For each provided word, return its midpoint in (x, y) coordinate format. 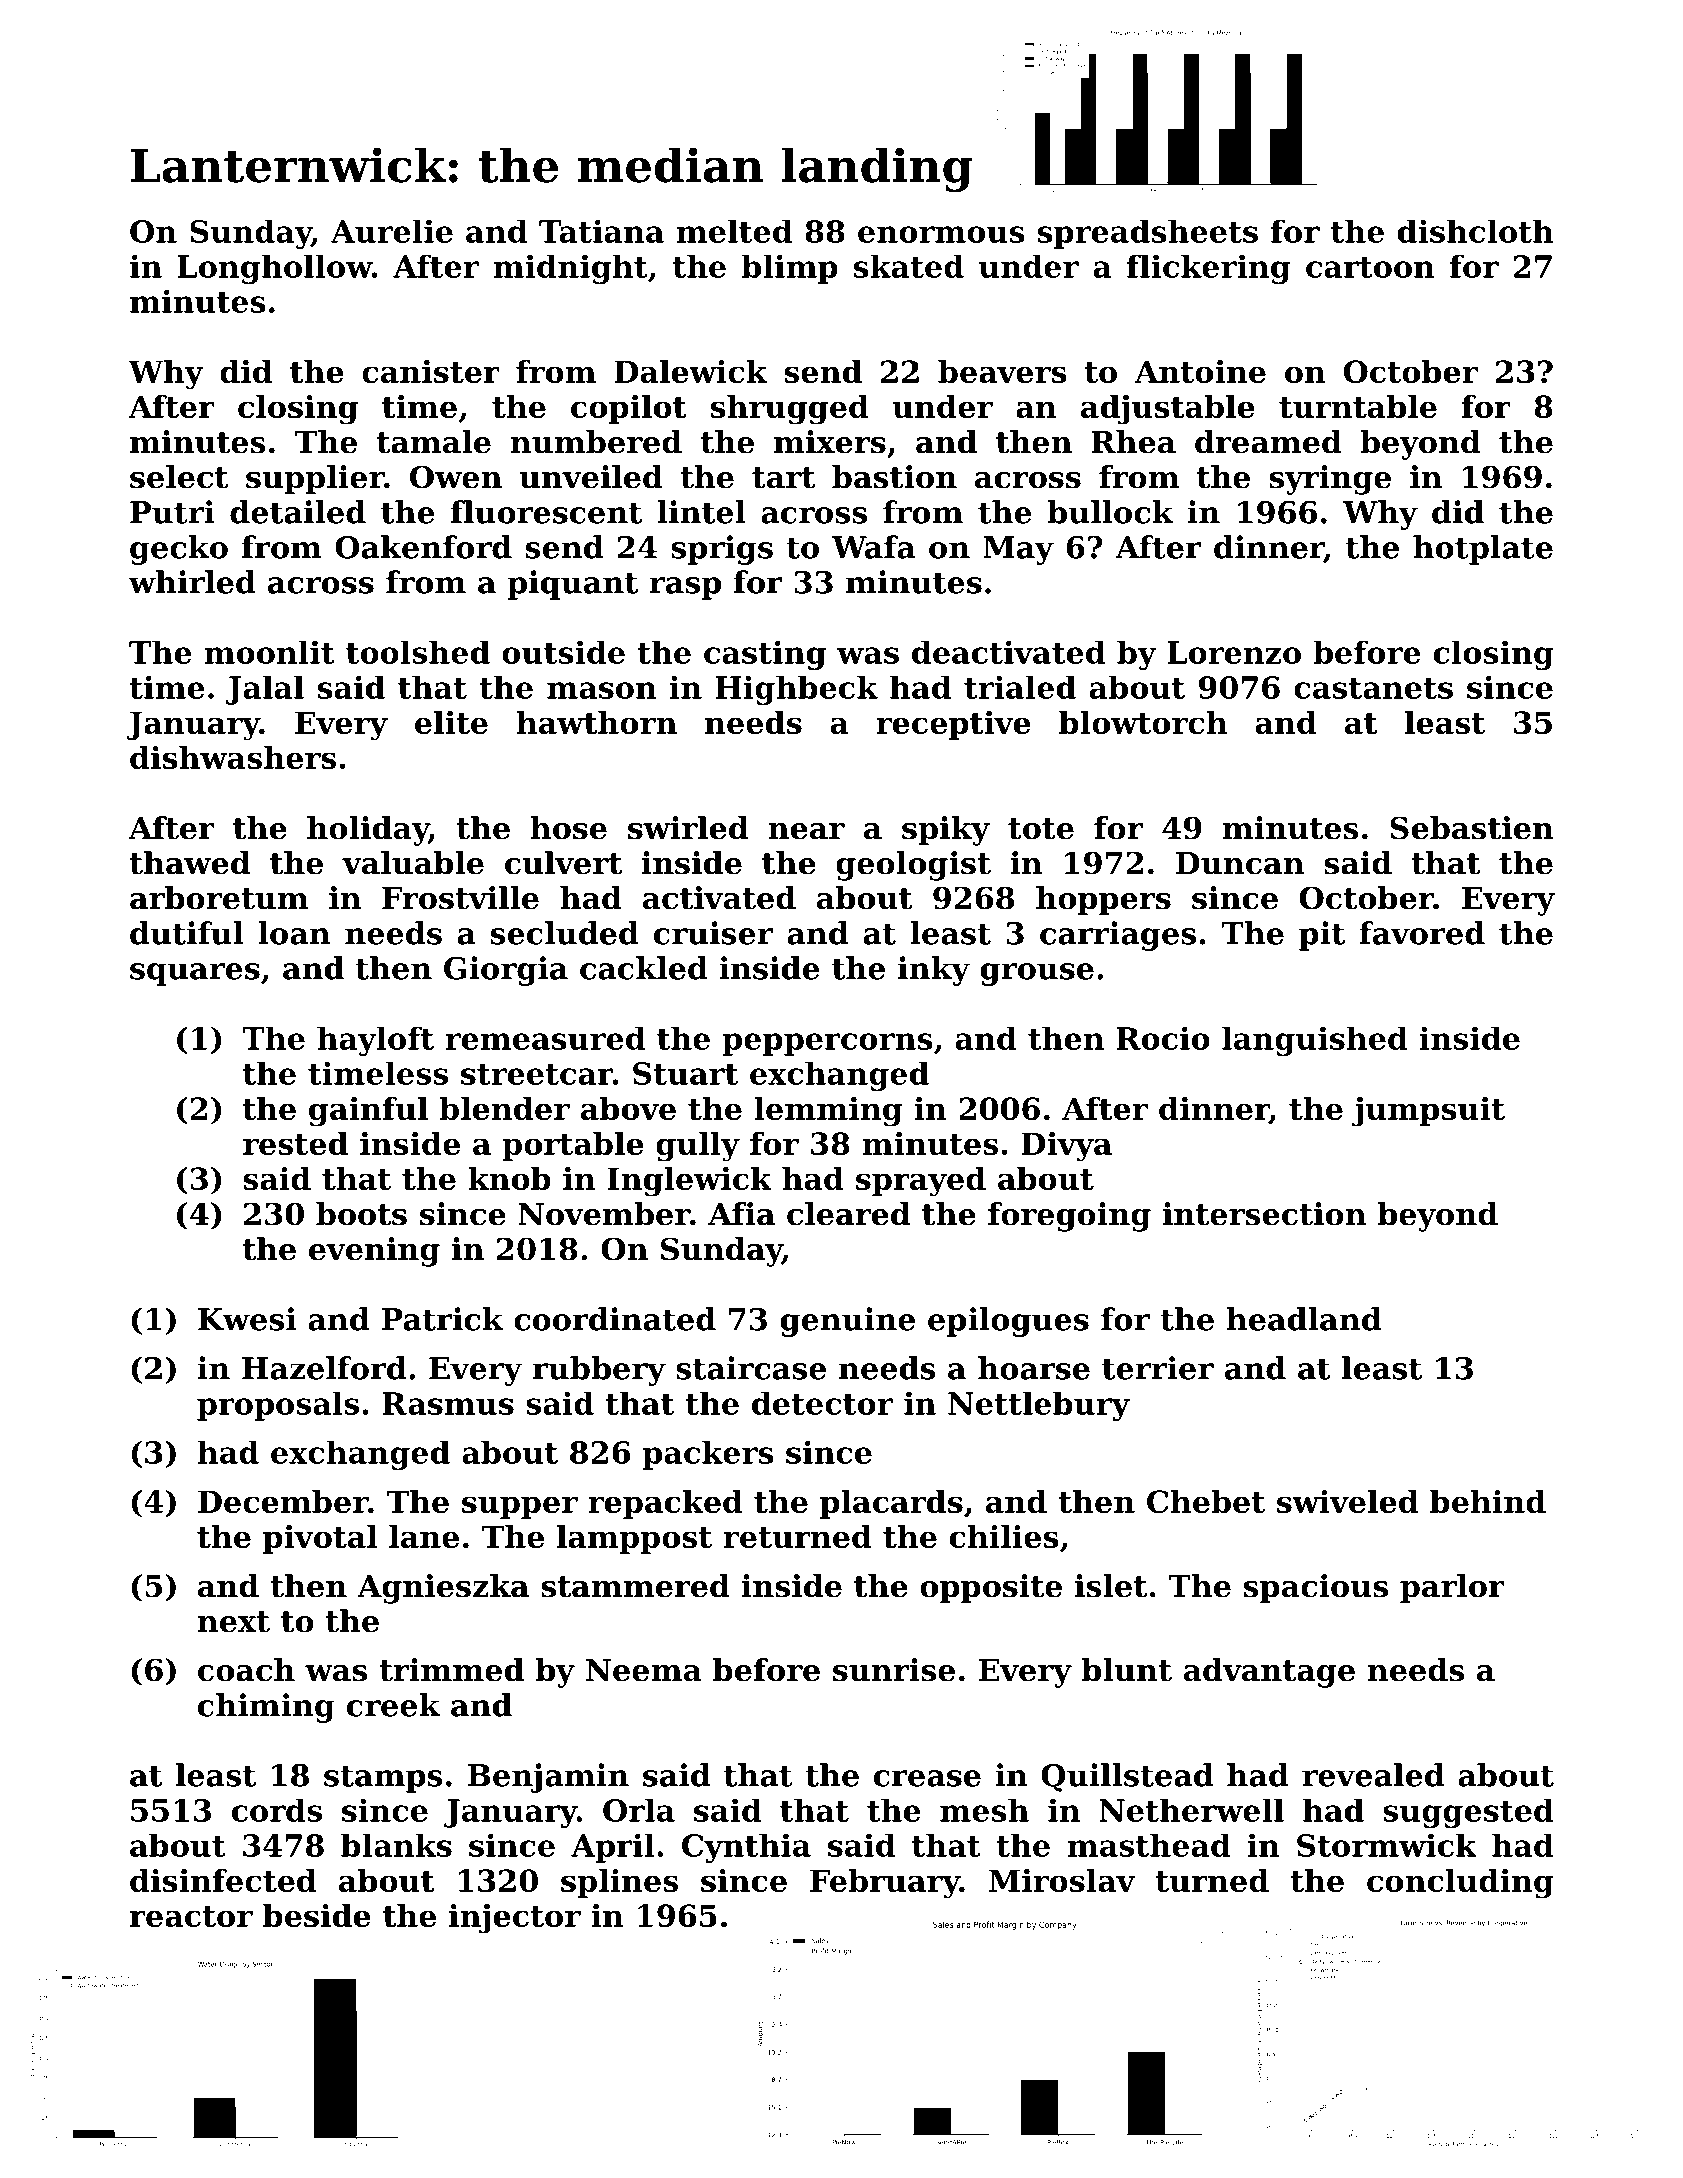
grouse (1037, 974)
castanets (1373, 688)
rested (295, 1143)
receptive (953, 725)
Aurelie (392, 231)
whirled (192, 582)
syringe (1330, 480)
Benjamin (548, 1778)
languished (1315, 1041)
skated (909, 266)
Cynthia (746, 1848)
